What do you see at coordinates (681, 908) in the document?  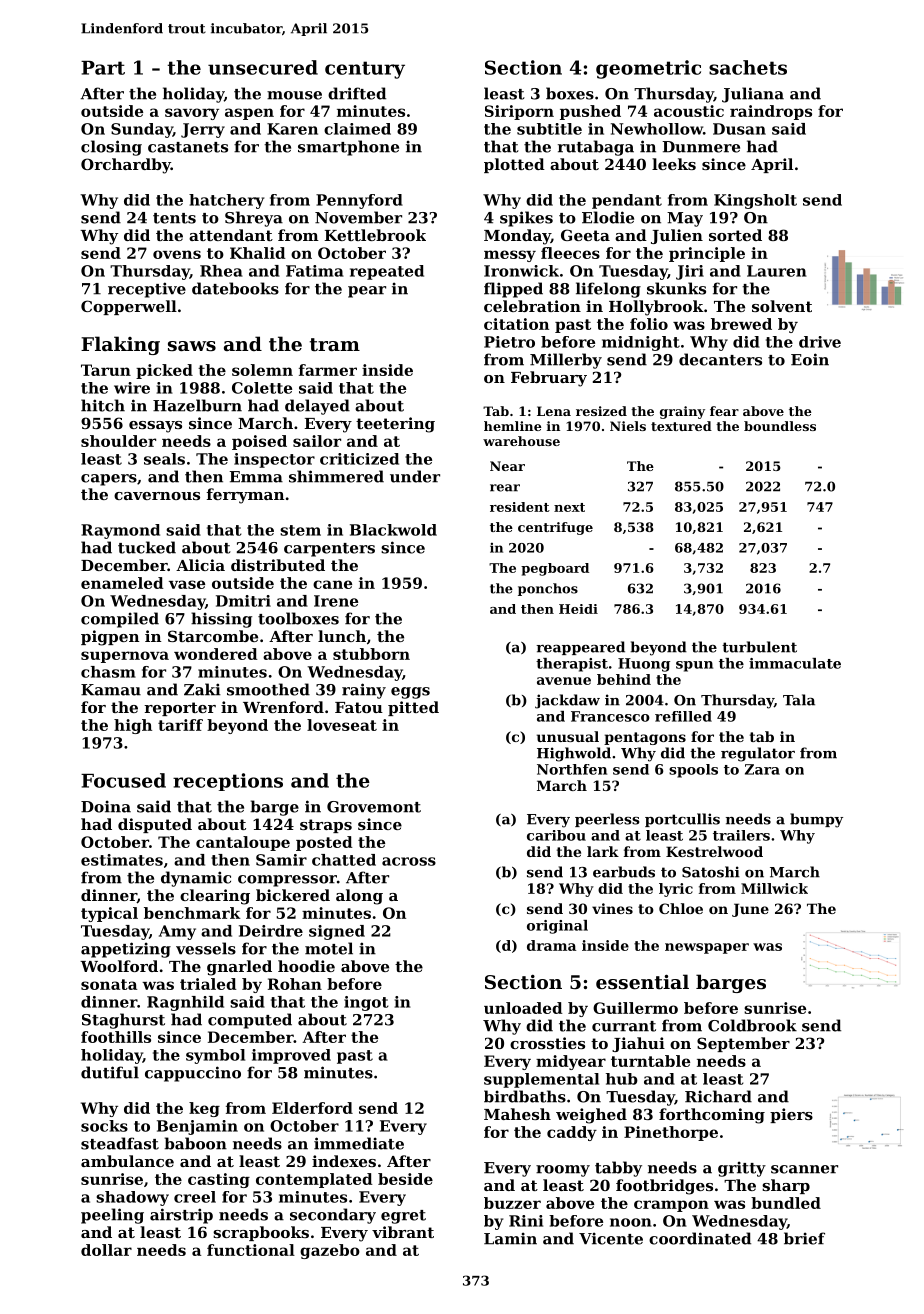 I see `Chloe` at bounding box center [681, 908].
